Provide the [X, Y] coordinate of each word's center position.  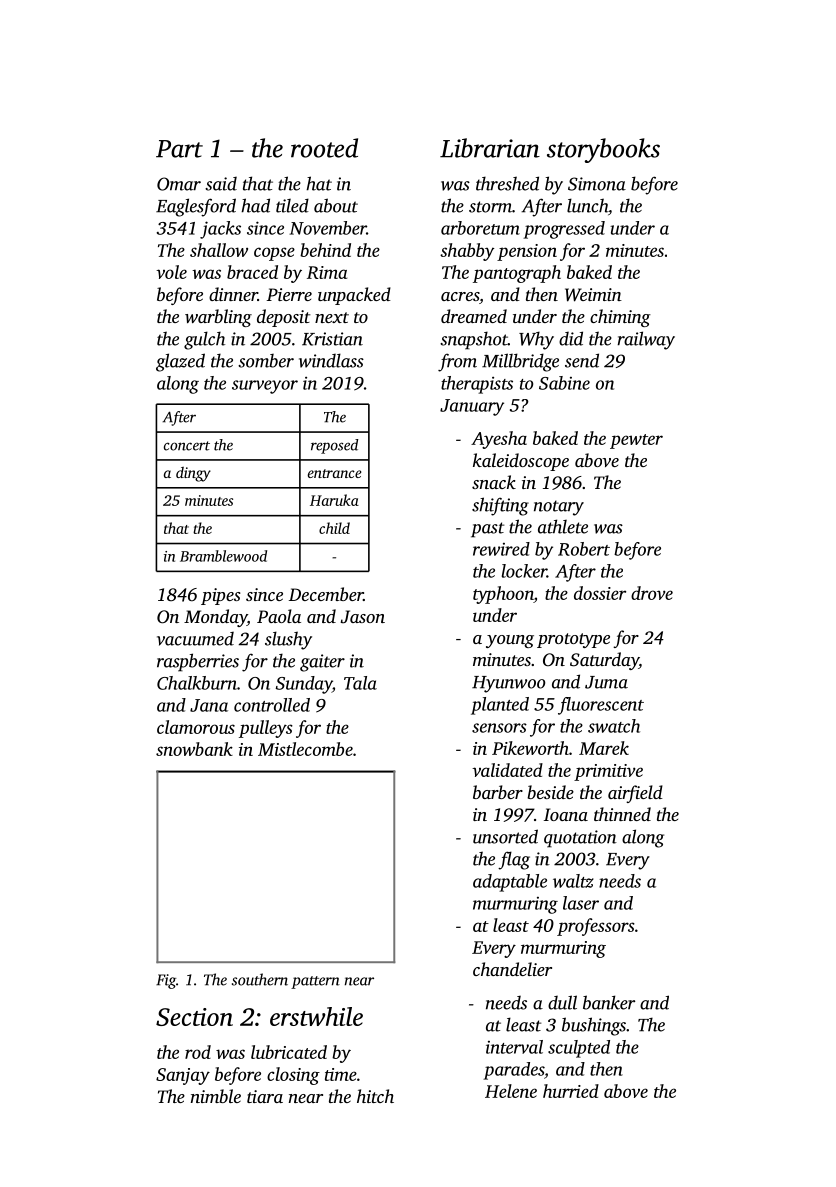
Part [179, 149]
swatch [614, 726]
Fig [166, 981]
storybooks [603, 150]
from [457, 362]
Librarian [490, 148]
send [582, 360]
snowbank [194, 749]
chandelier [512, 969]
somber [266, 361]
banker [609, 1002]
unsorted [505, 836]
